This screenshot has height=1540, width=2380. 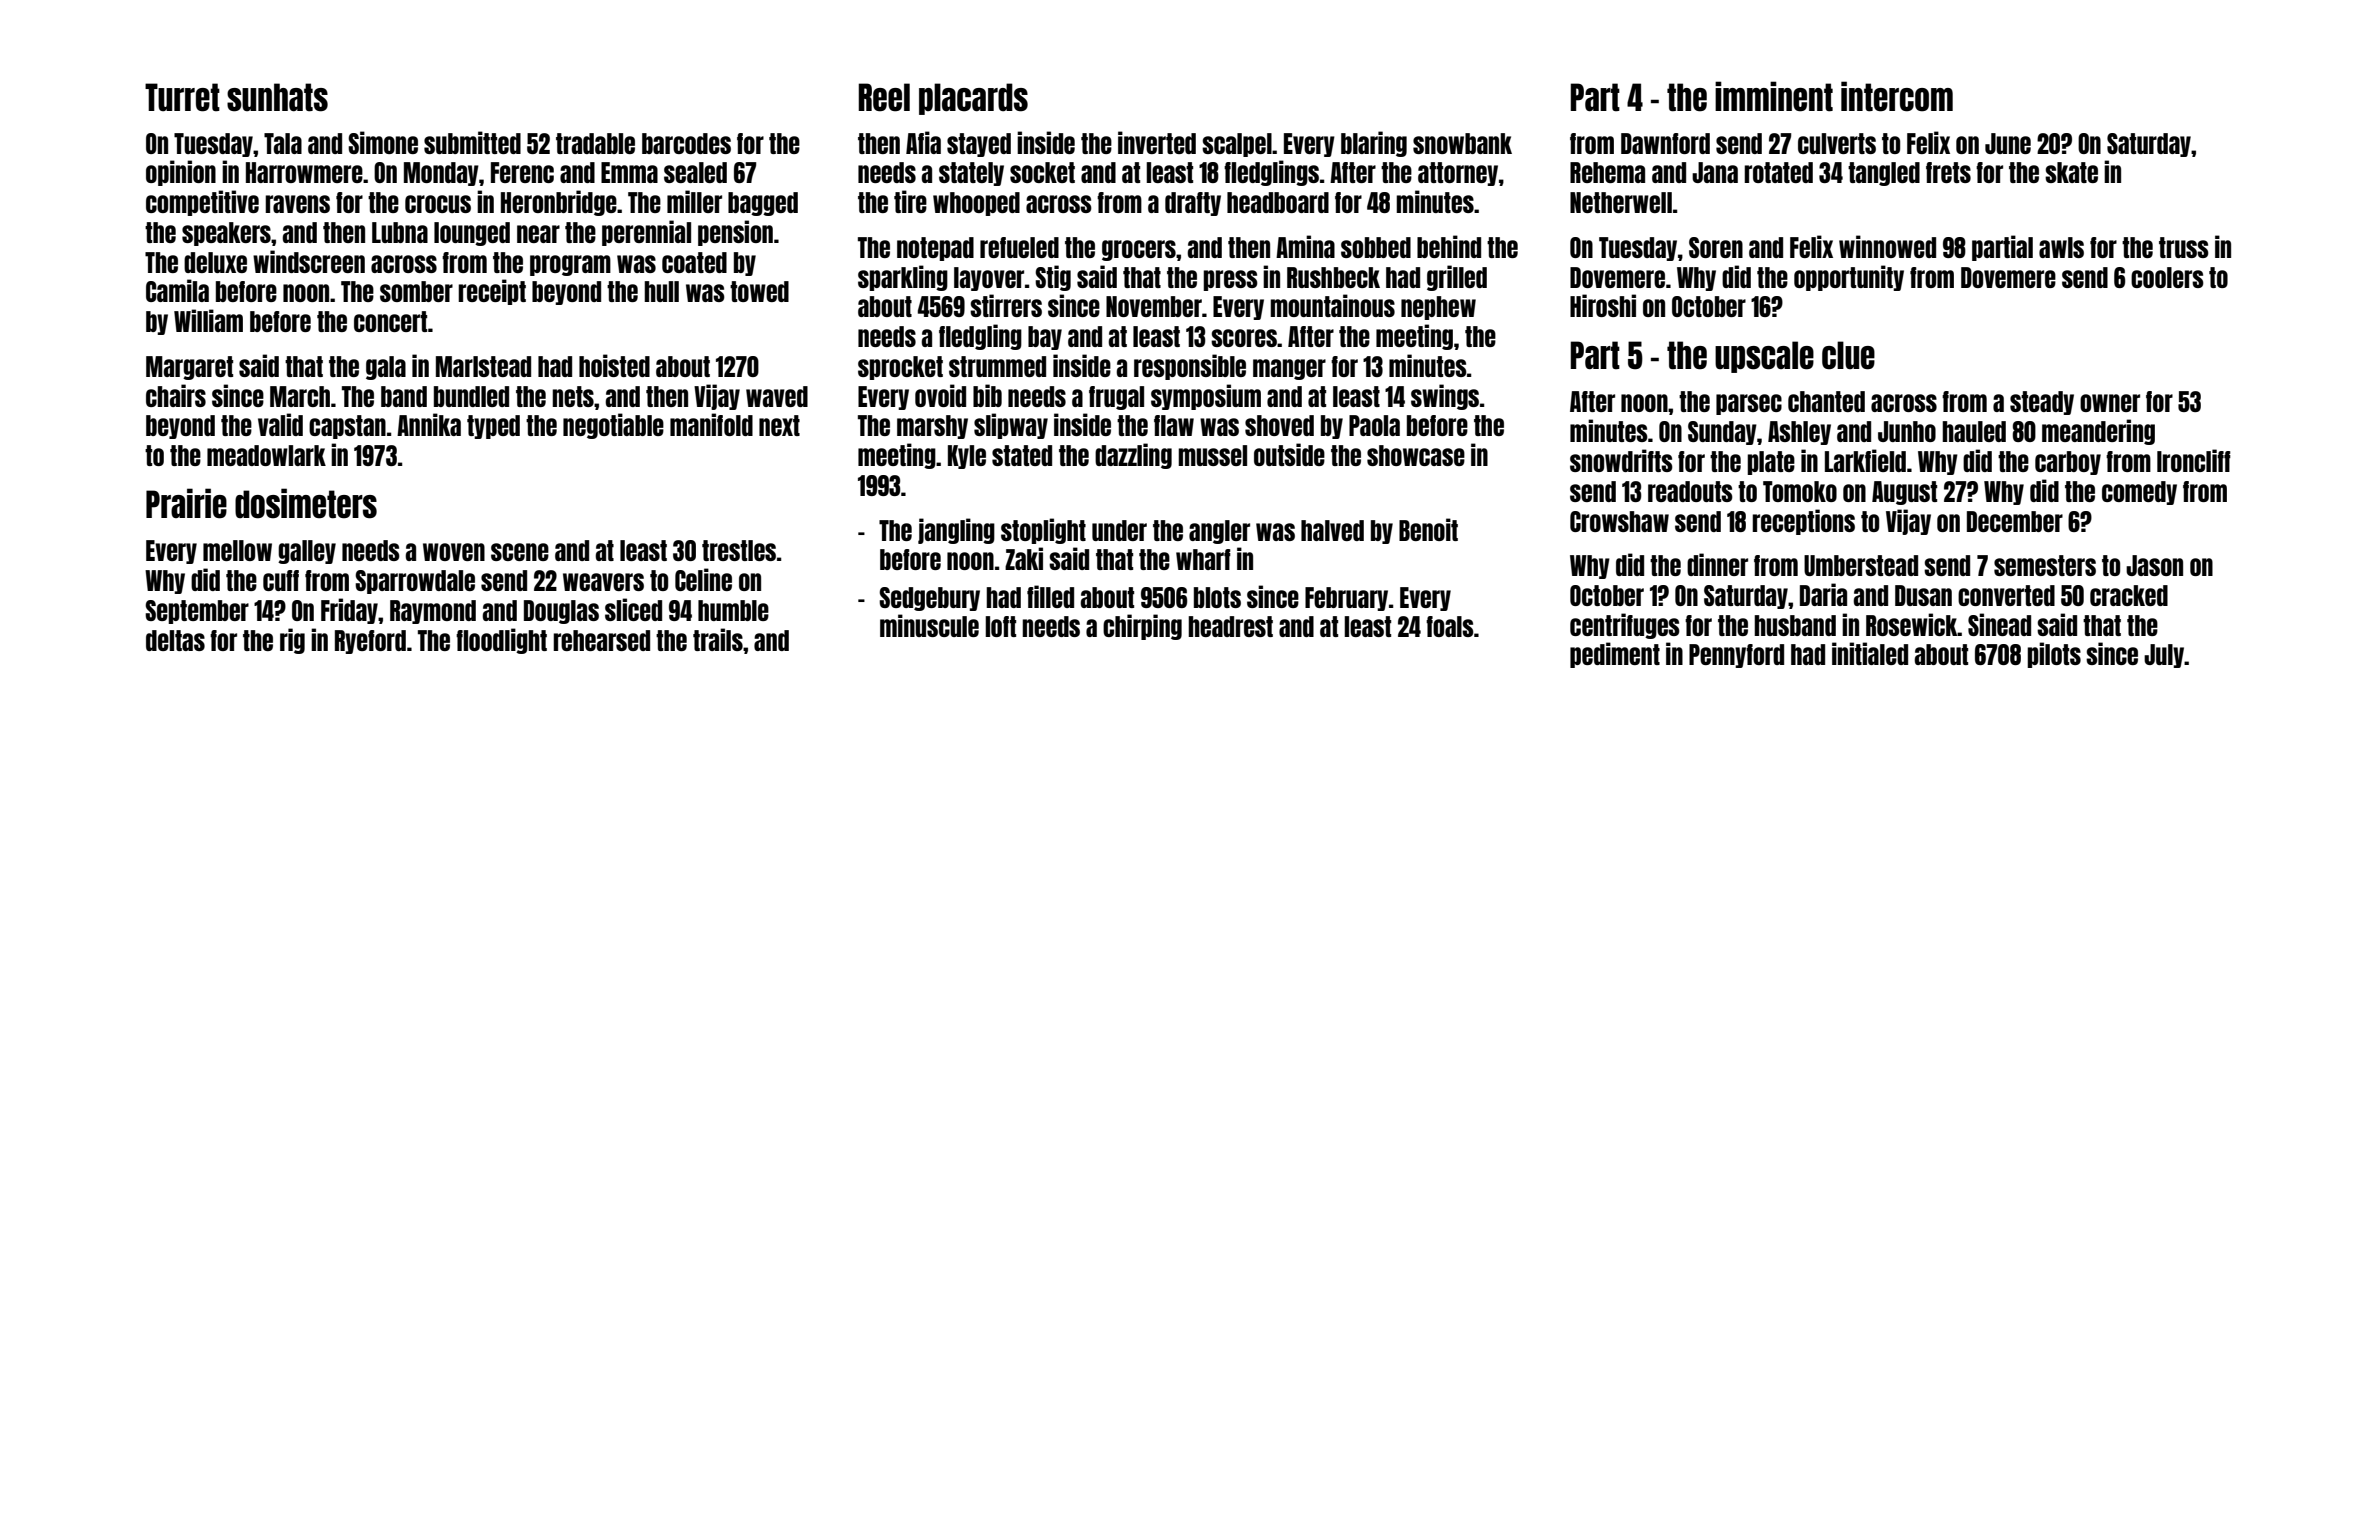 I want to click on Kyle, so click(x=967, y=457).
